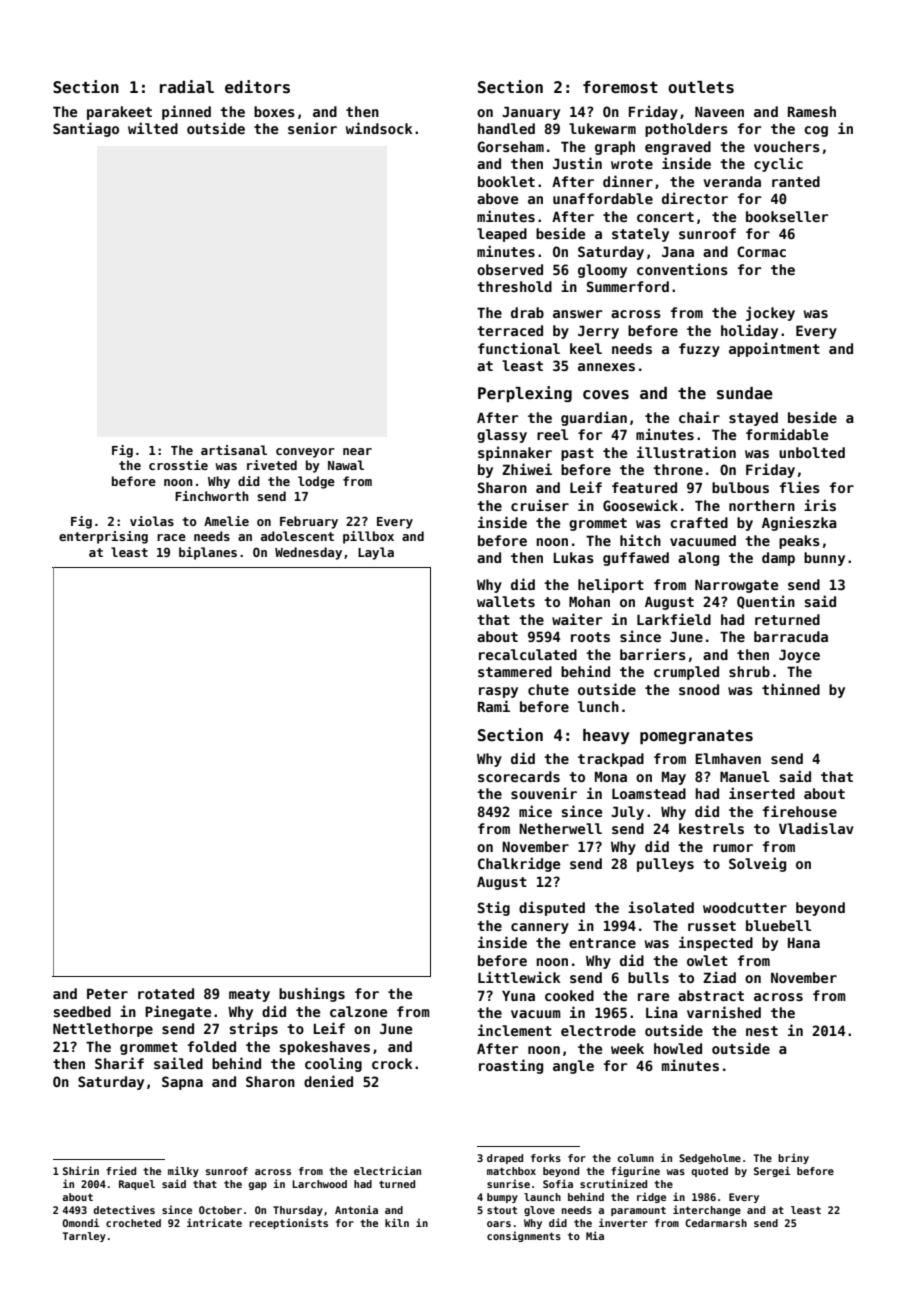 This image has width=908, height=1316. I want to click on Nettlethorpe, so click(103, 1030).
